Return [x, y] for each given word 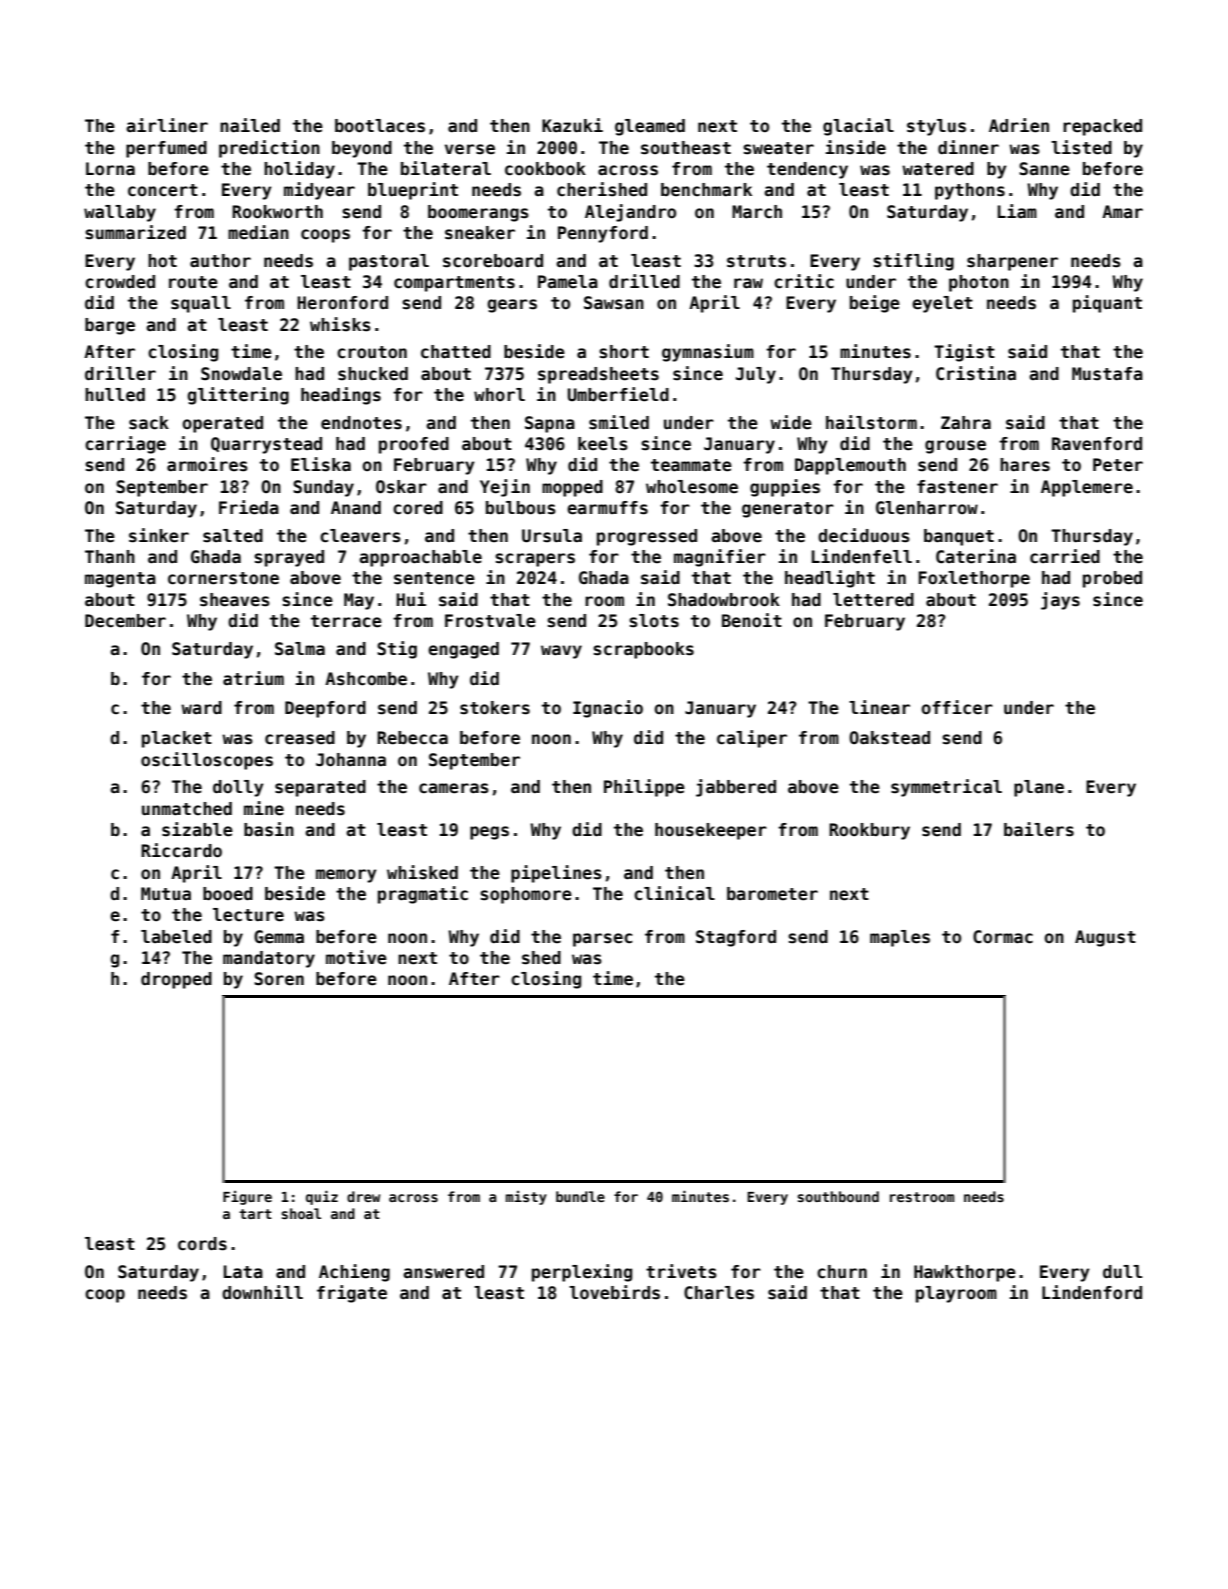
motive [356, 957]
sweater [778, 148]
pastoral [389, 262]
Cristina [976, 373]
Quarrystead [266, 445]
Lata [243, 1272]
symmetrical [946, 788]
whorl [499, 395]
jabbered [736, 788]
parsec [603, 940]
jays [1060, 601]
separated [320, 788]
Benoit [752, 620]
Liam [1017, 211]
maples [900, 938]
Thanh [110, 557]
